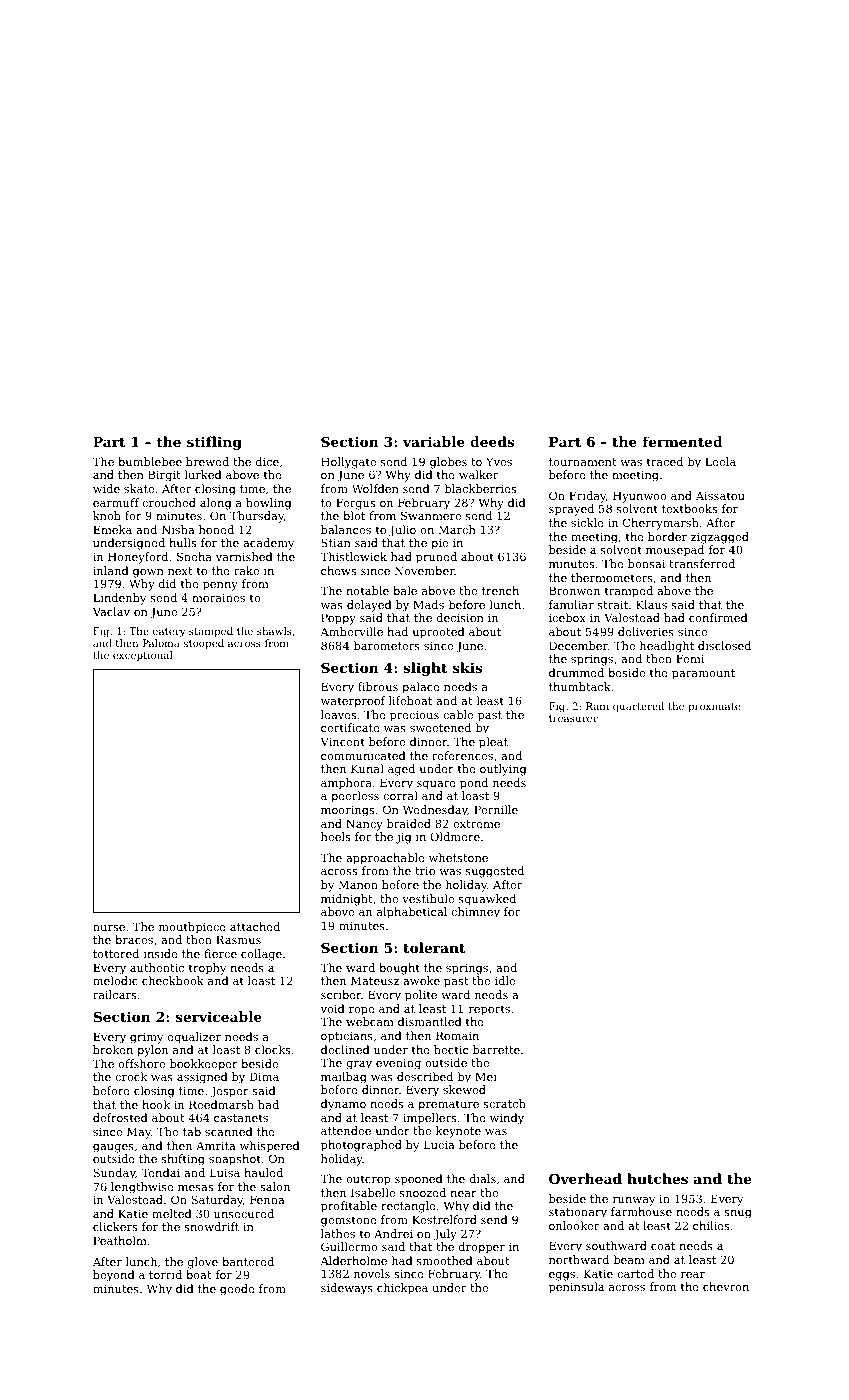 The width and height of the document is (849, 1400). What do you see at coordinates (156, 1104) in the document?
I see `hook` at bounding box center [156, 1104].
